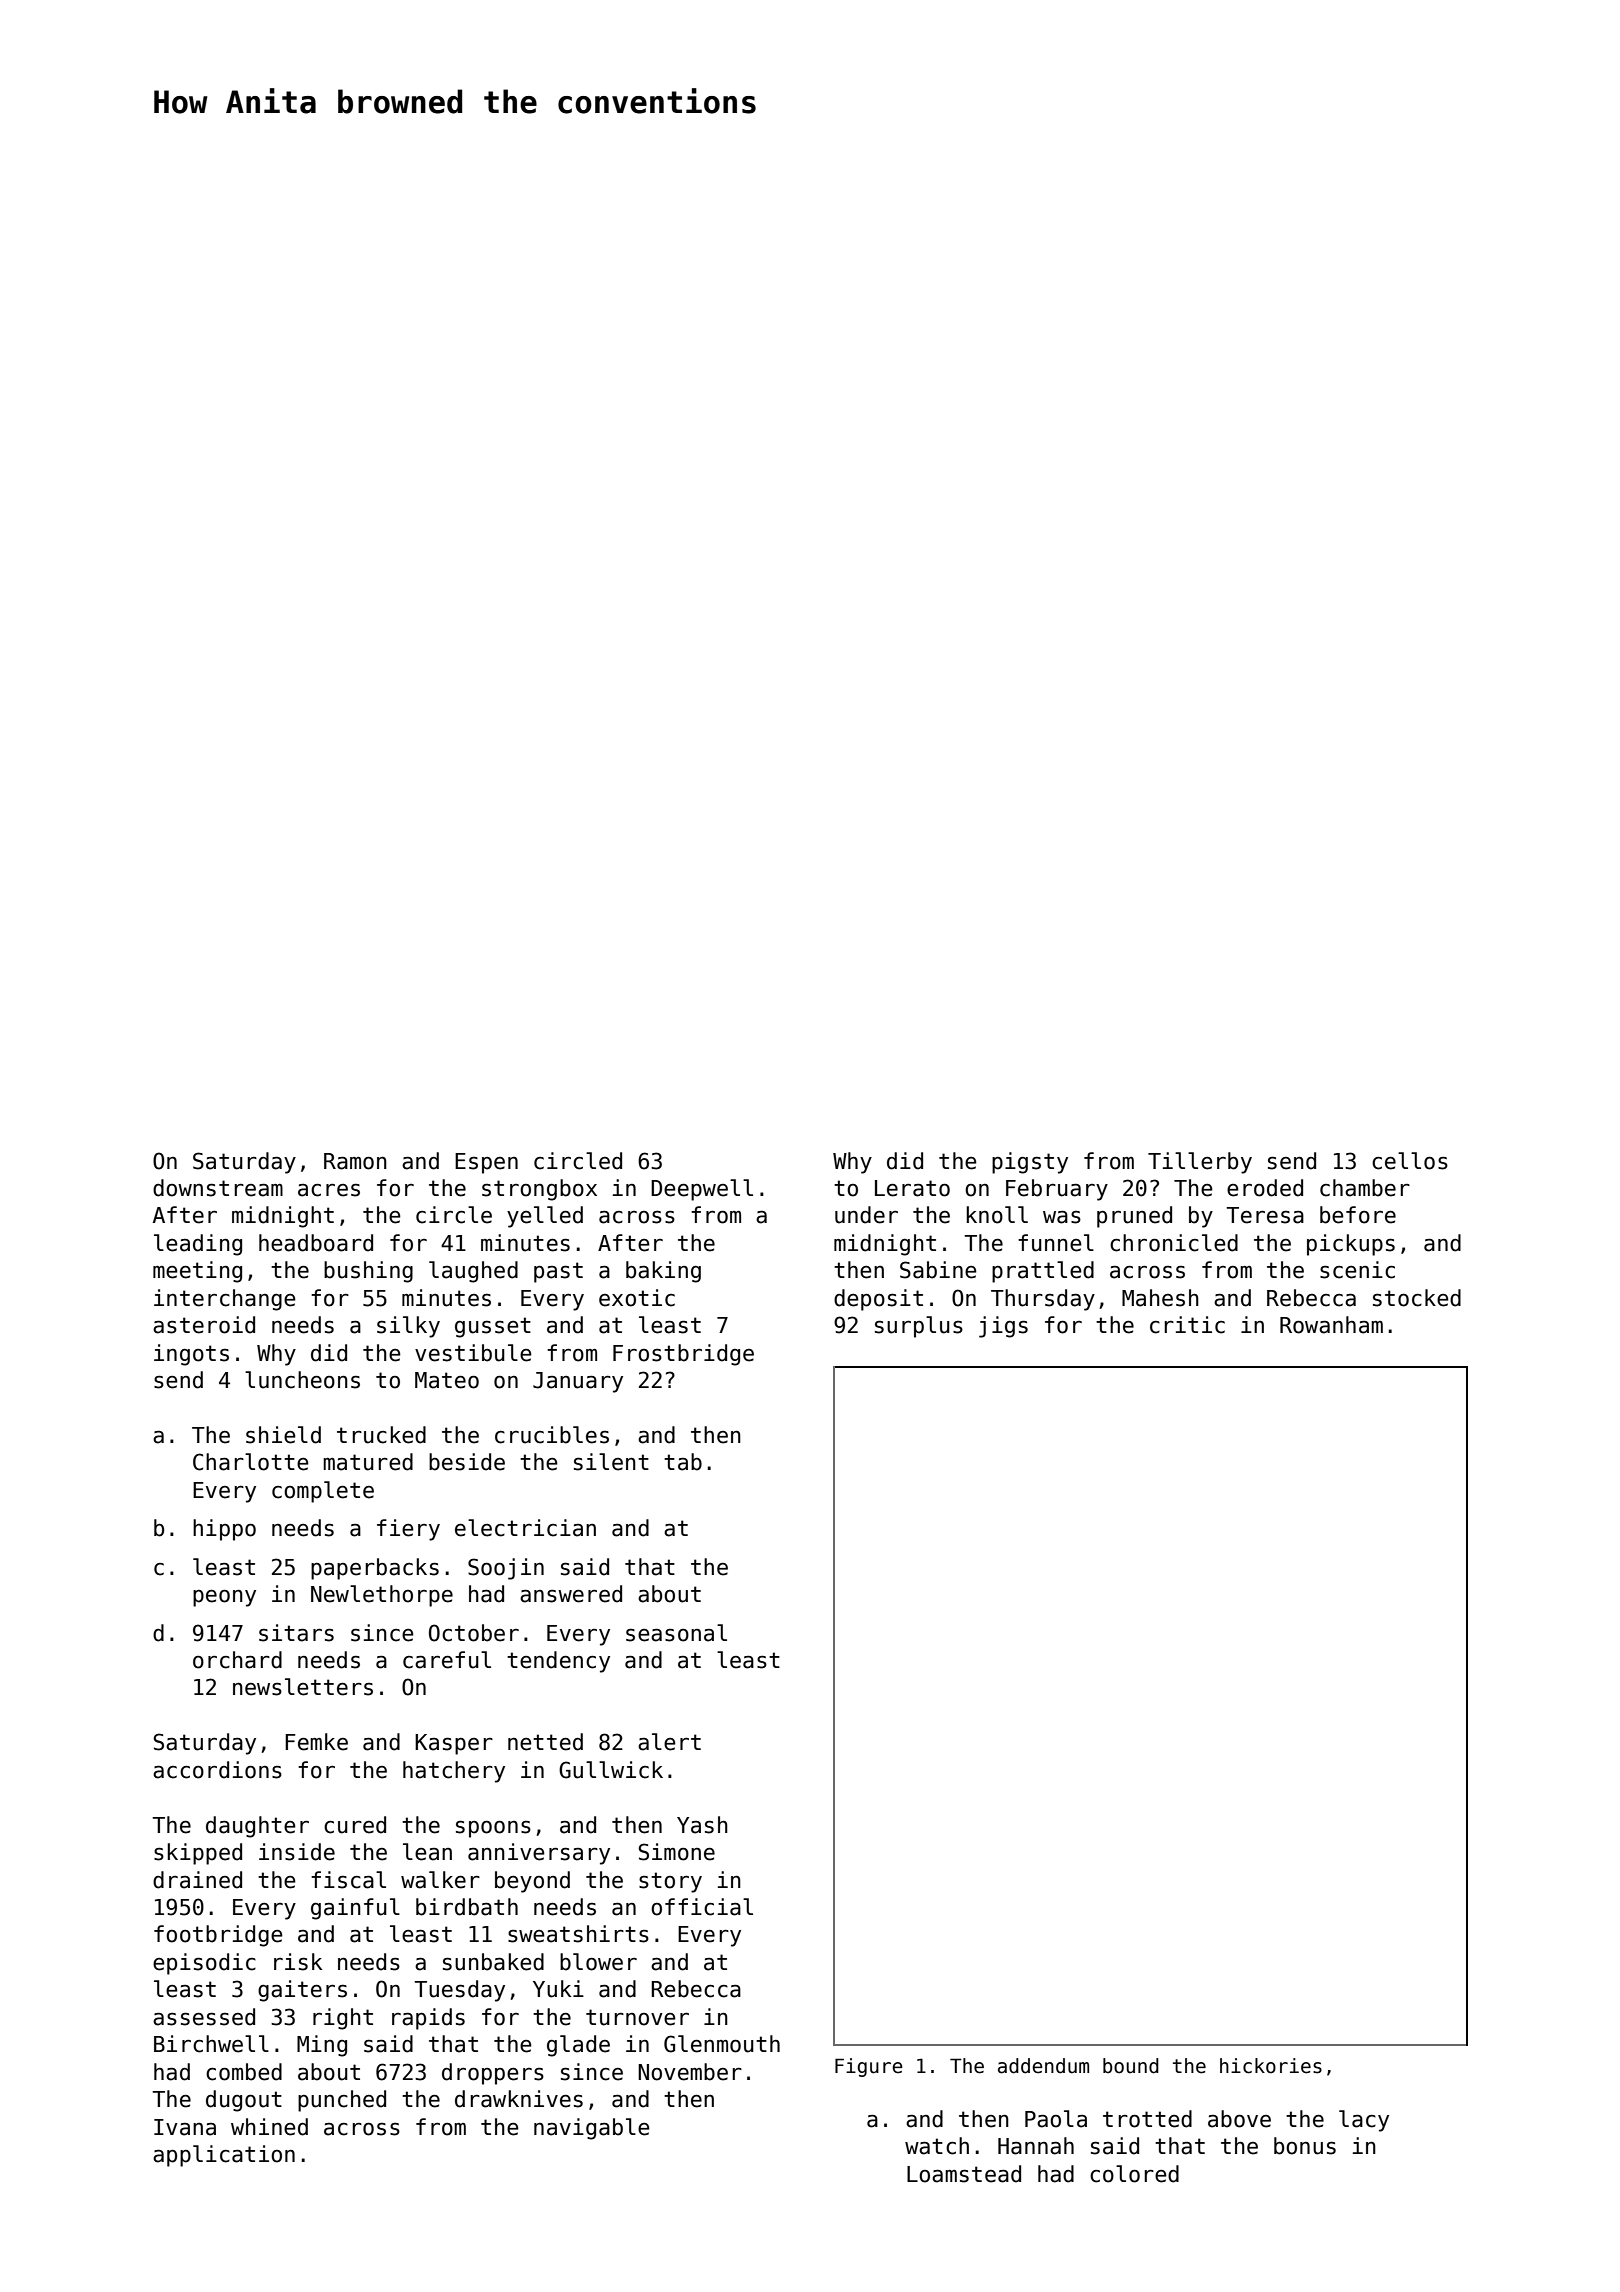  Describe the element at coordinates (683, 1462) in the screenshot. I see `tab` at that location.
